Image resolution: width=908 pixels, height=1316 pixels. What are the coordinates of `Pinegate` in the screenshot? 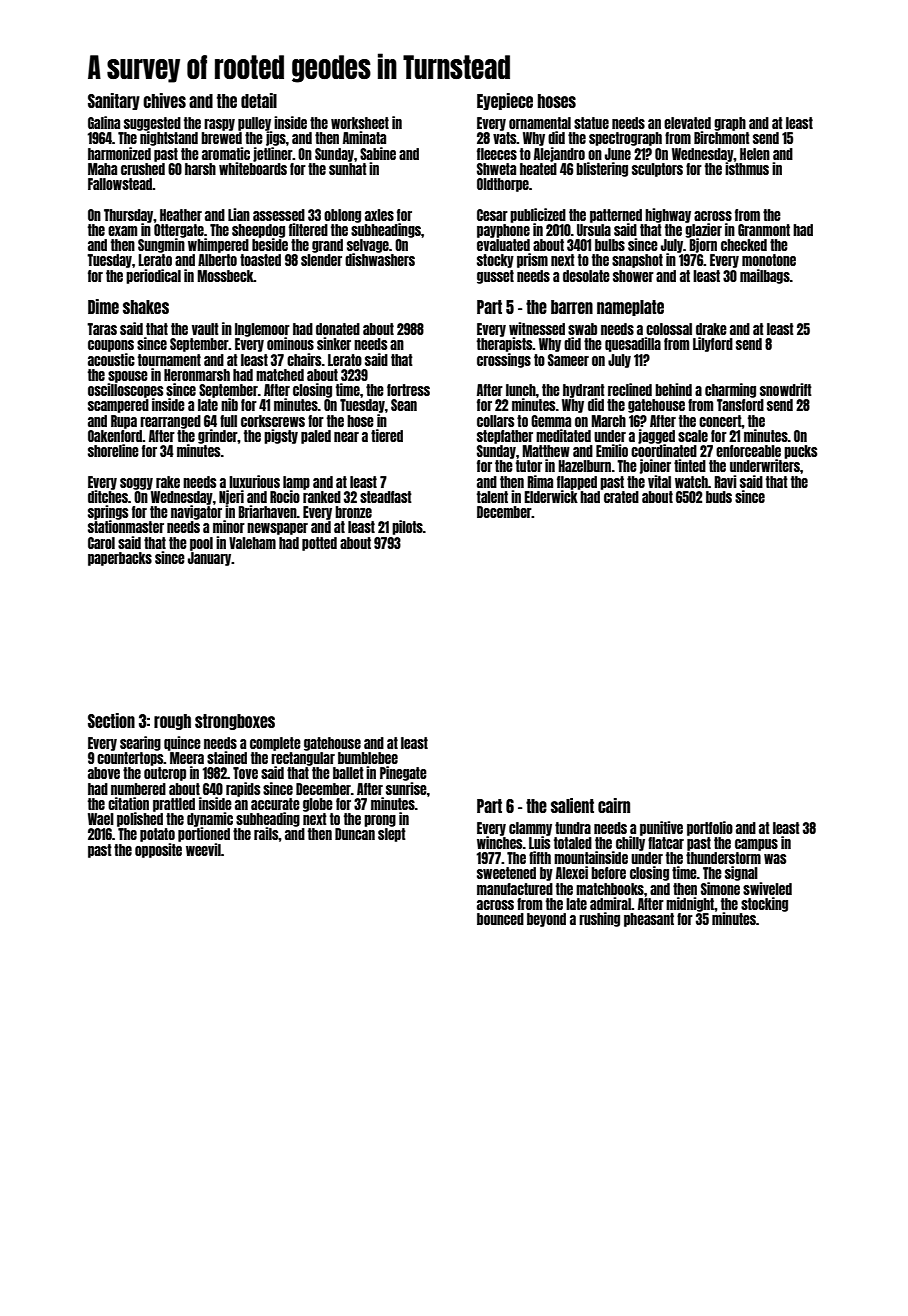 It's located at (403, 773).
